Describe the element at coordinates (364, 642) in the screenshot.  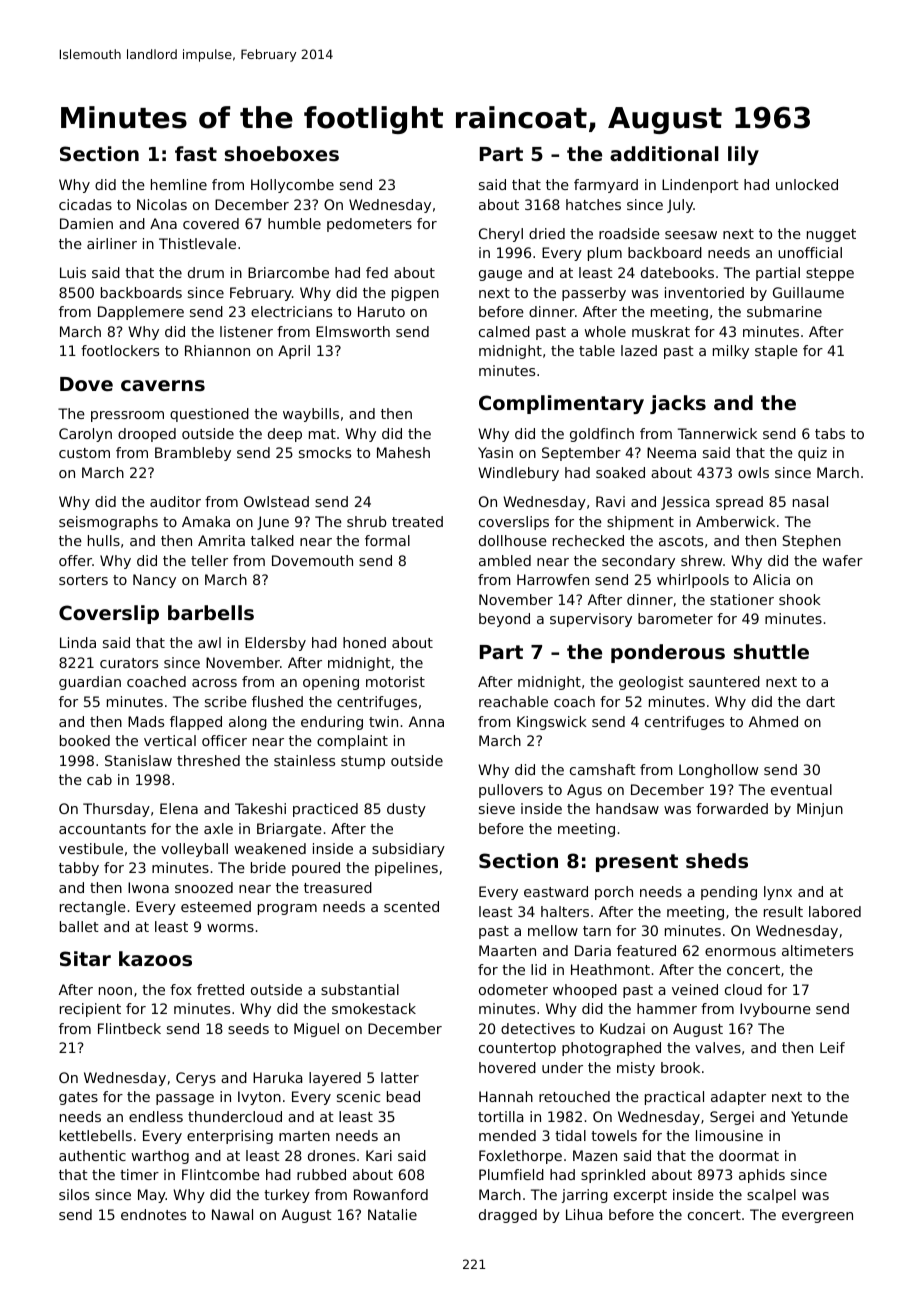
I see `honed` at that location.
